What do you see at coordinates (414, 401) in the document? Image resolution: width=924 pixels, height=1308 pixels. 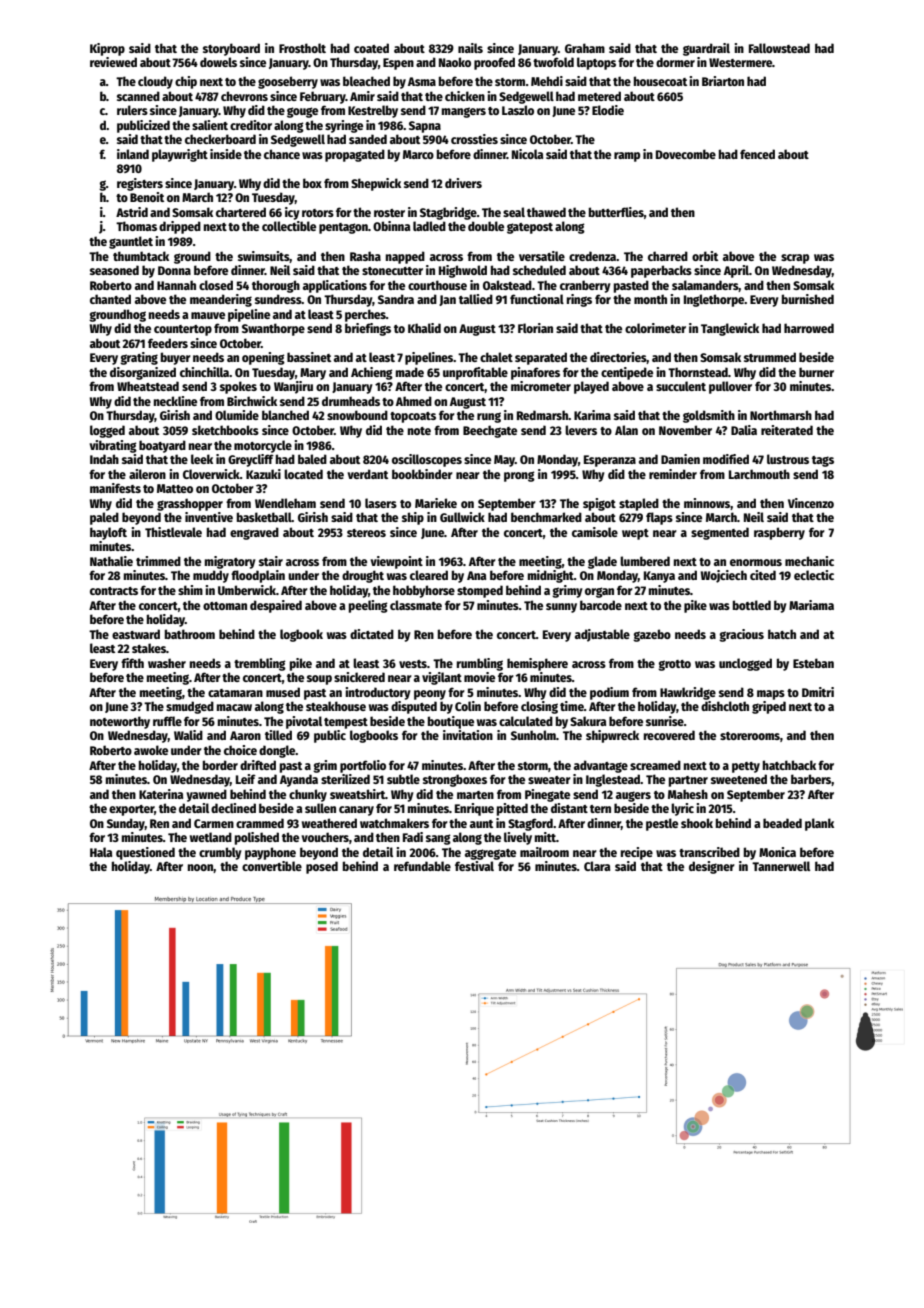 I see `Ahmed` at bounding box center [414, 401].
